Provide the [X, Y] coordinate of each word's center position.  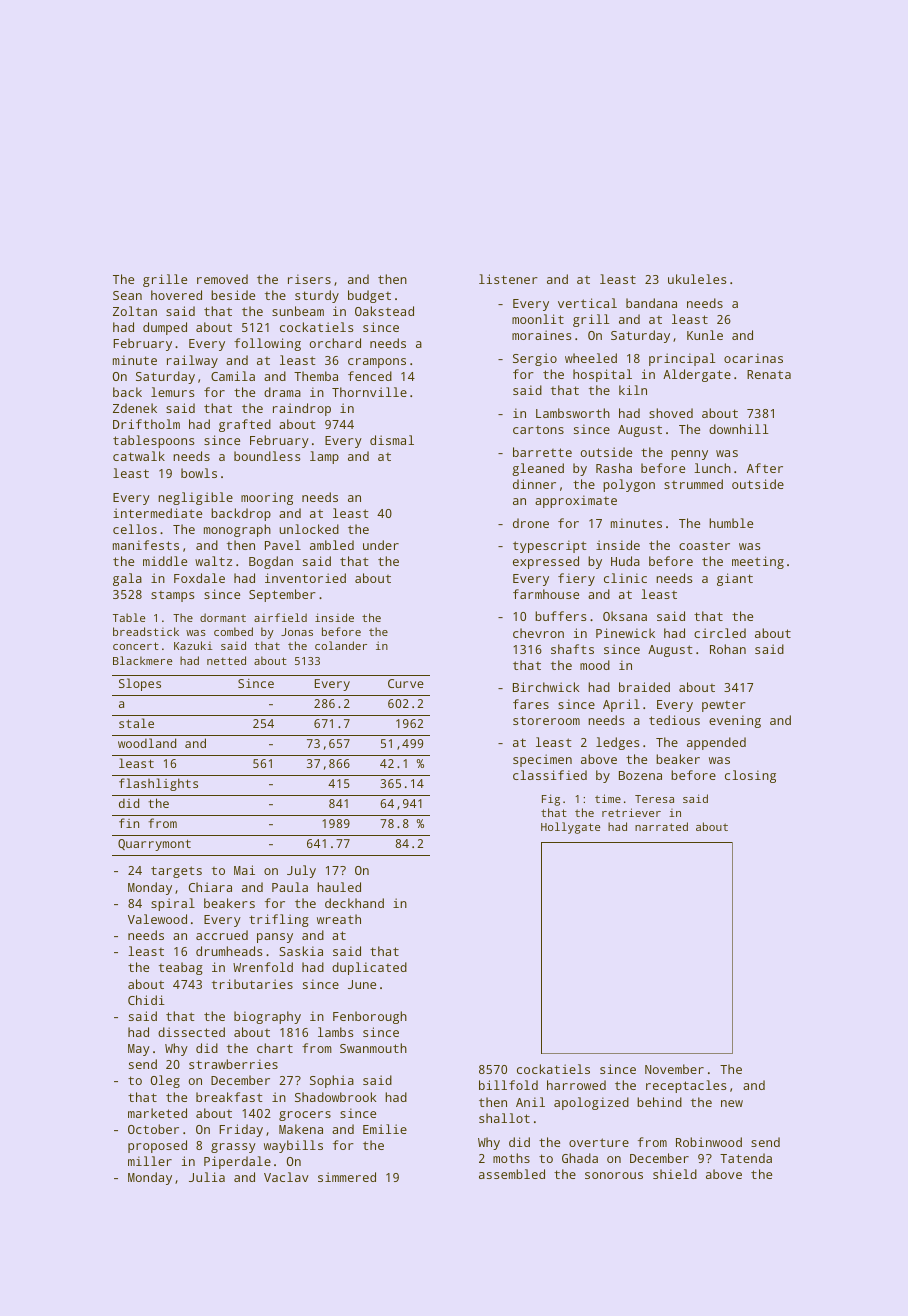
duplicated [369, 968]
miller [150, 1161]
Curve [406, 683]
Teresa [654, 799]
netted [226, 660]
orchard [335, 343]
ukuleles [697, 279]
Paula [290, 887]
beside [233, 295]
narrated [661, 826]
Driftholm [146, 424]
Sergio [535, 359]
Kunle [705, 335]
